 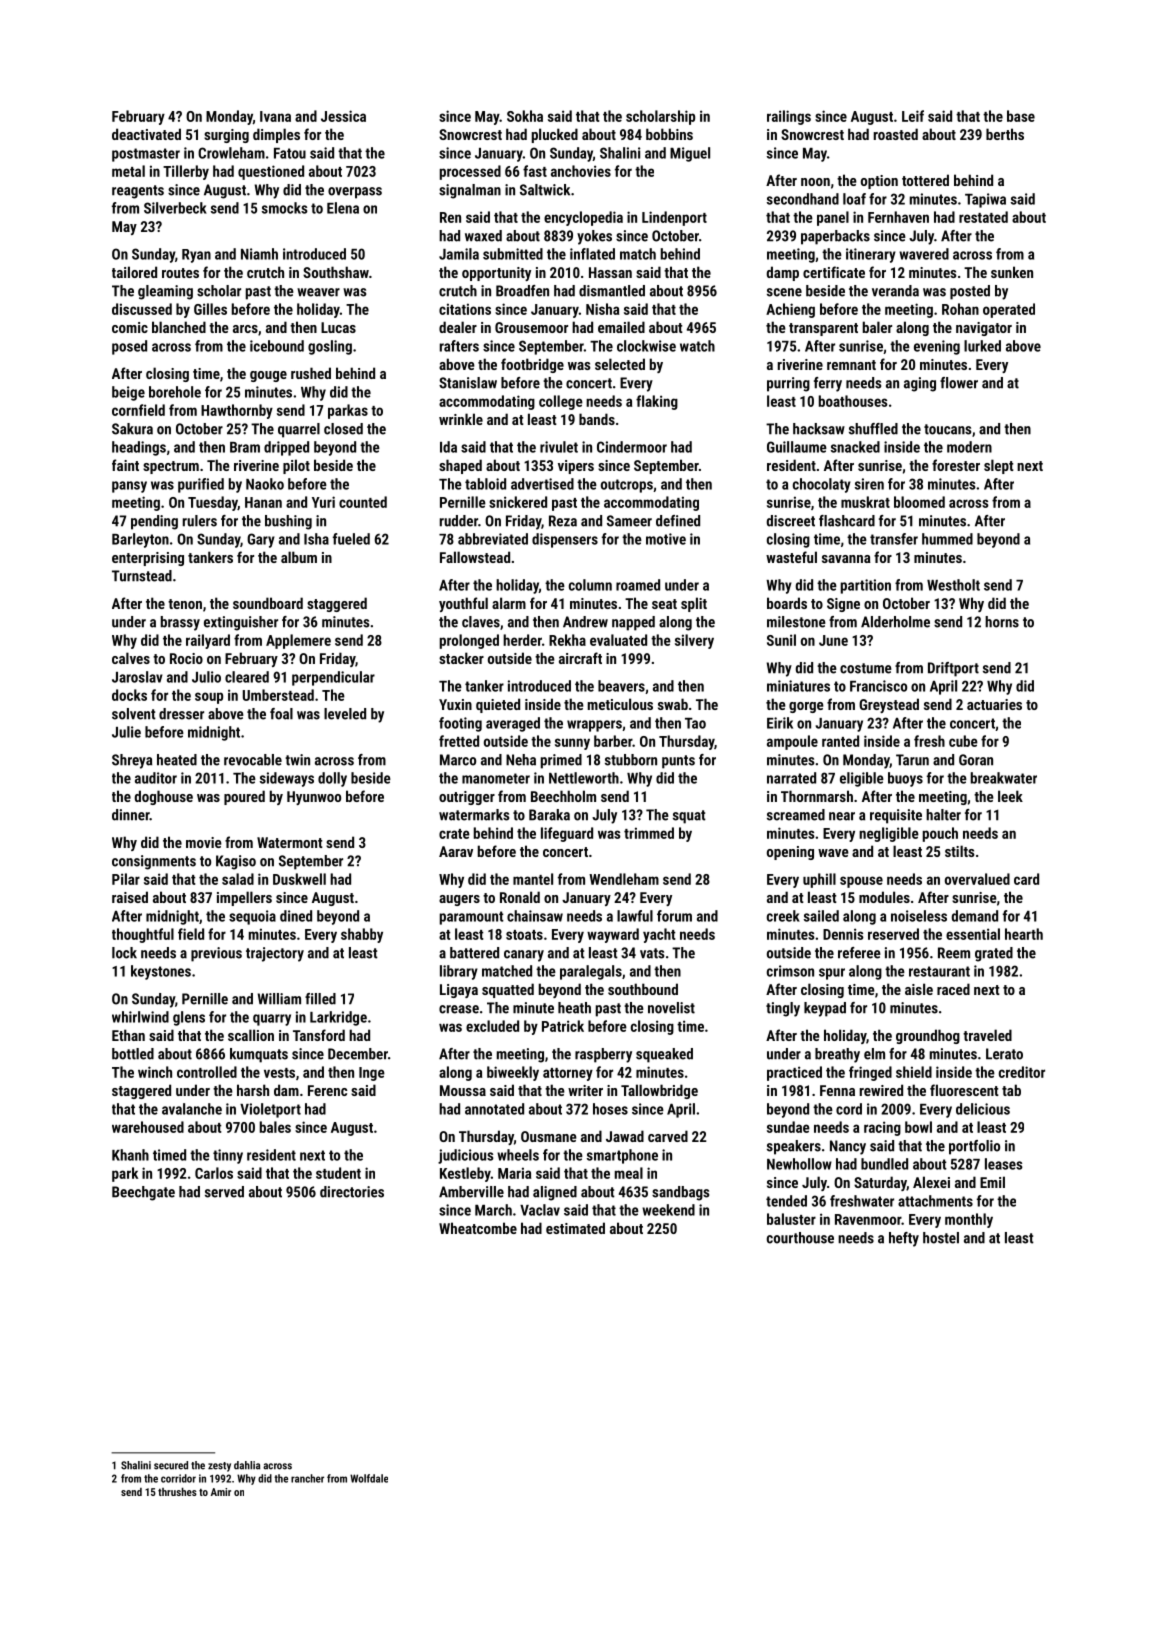 What do you see at coordinates (622, 1156) in the document?
I see `smartphone` at bounding box center [622, 1156].
